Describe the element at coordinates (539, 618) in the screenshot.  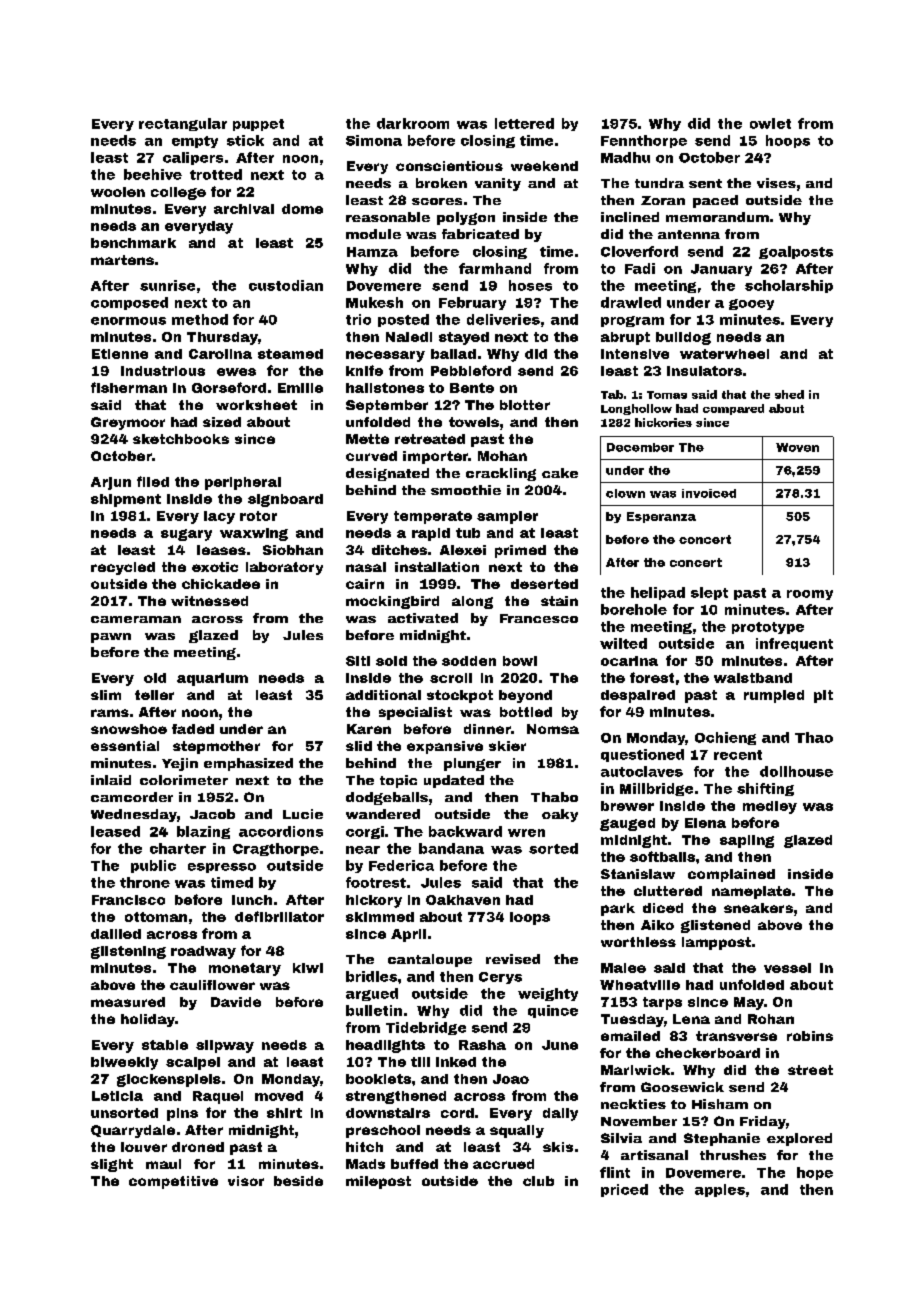
I see `Francesco` at that location.
